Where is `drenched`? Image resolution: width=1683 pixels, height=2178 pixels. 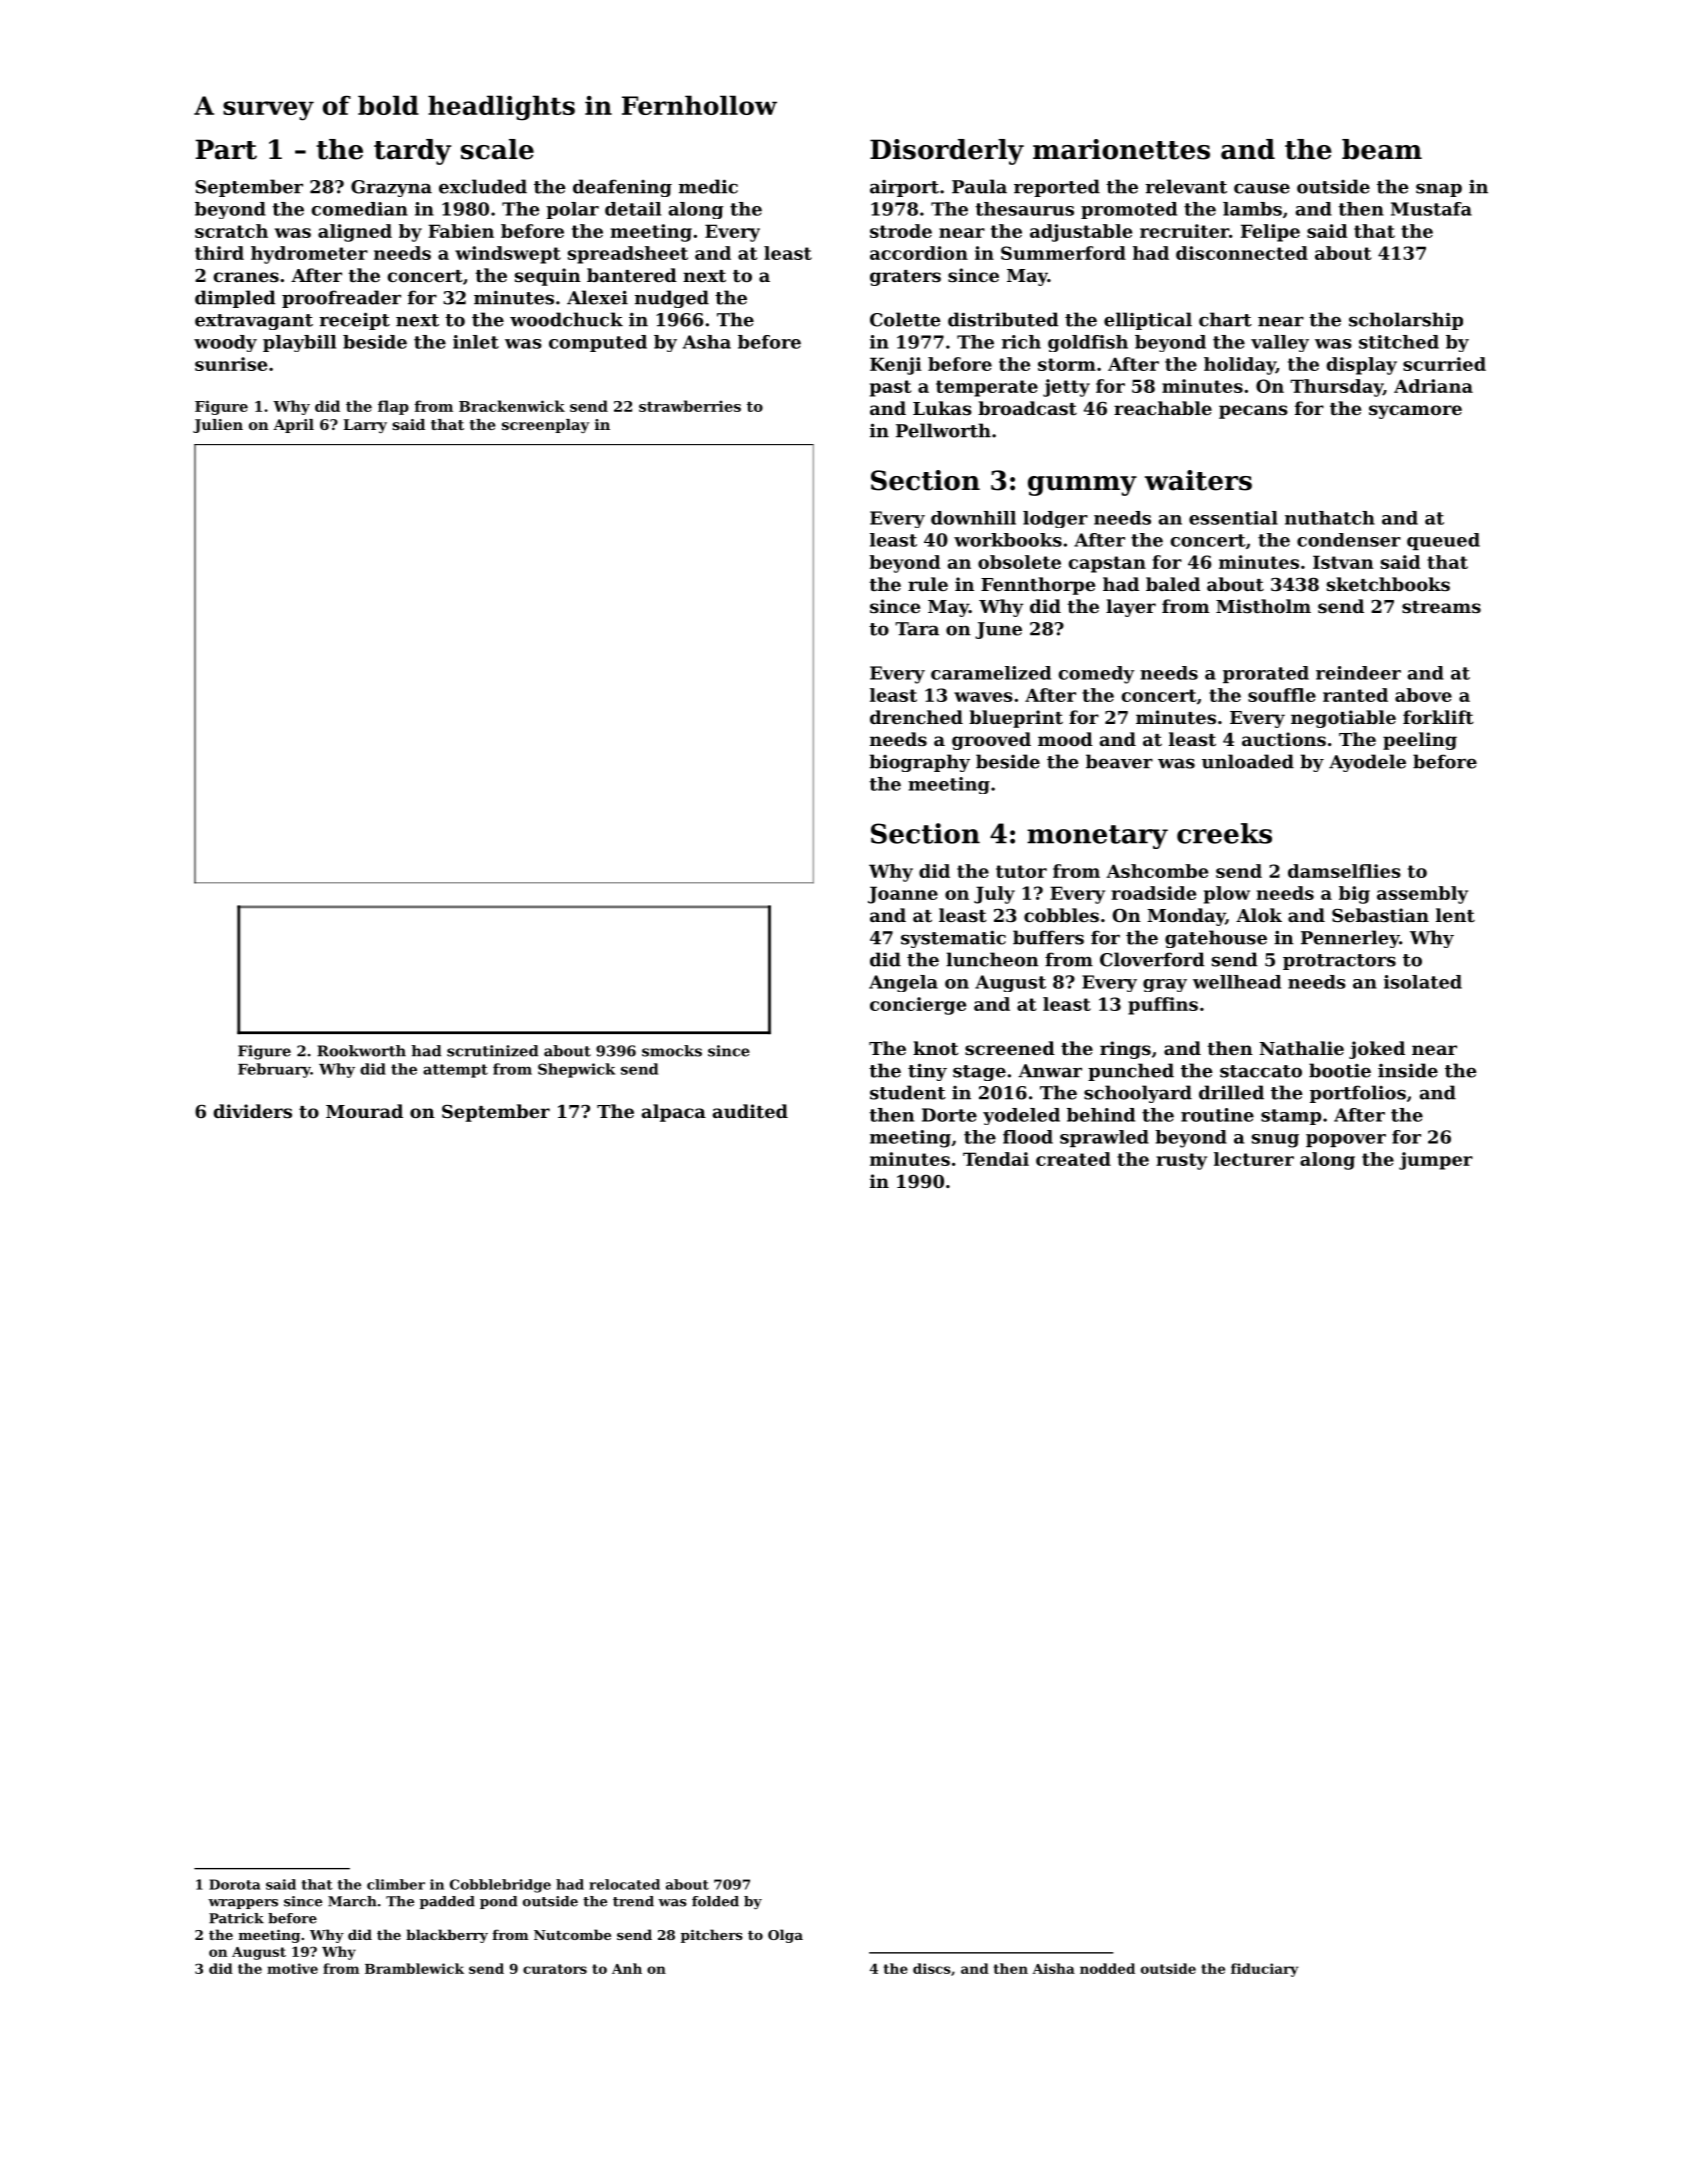
drenched is located at coordinates (916, 717).
